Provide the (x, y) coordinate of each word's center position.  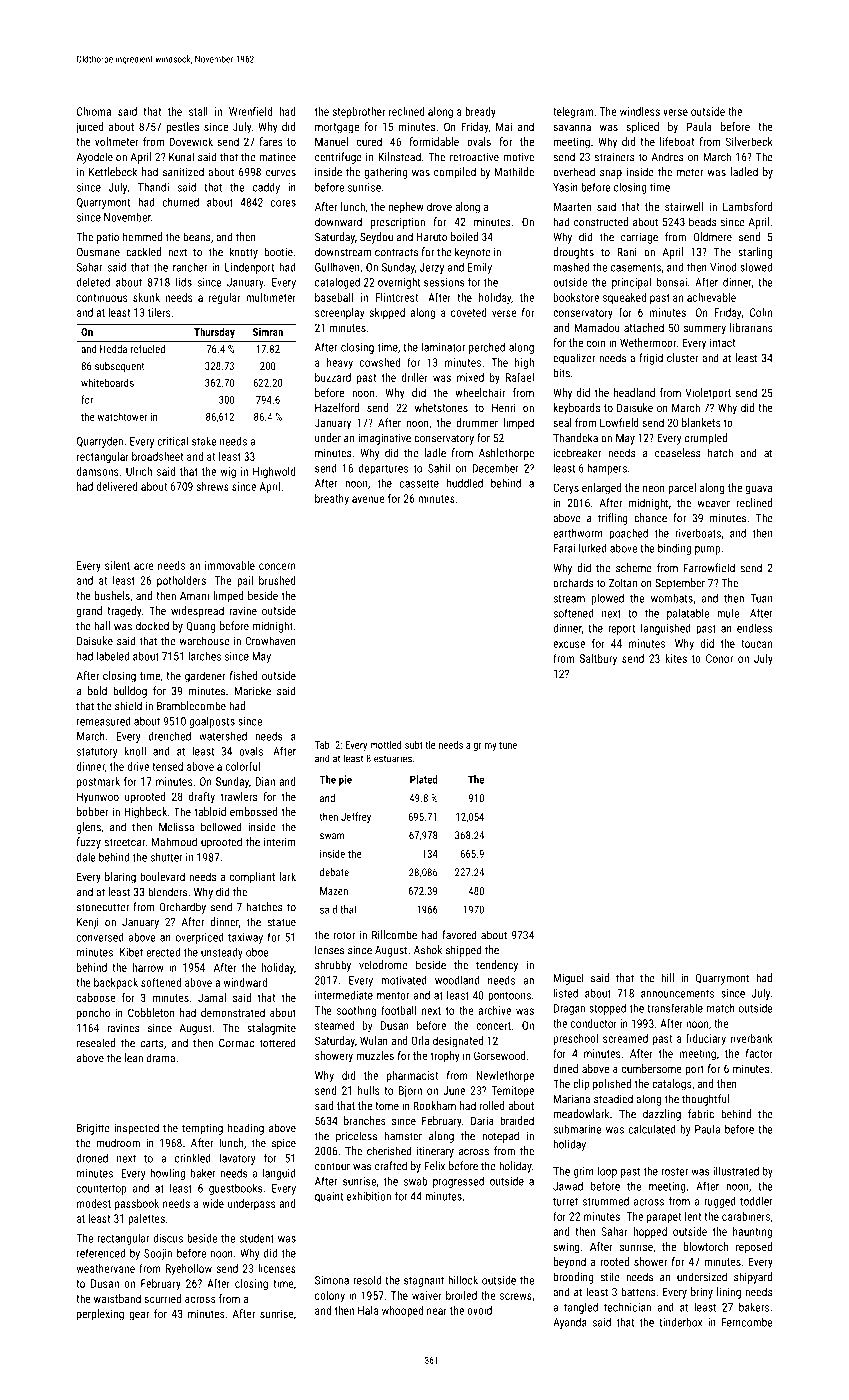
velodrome (383, 965)
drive (138, 766)
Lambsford (747, 206)
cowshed (380, 362)
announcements (677, 994)
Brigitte (93, 1129)
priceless (356, 1137)
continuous (102, 297)
